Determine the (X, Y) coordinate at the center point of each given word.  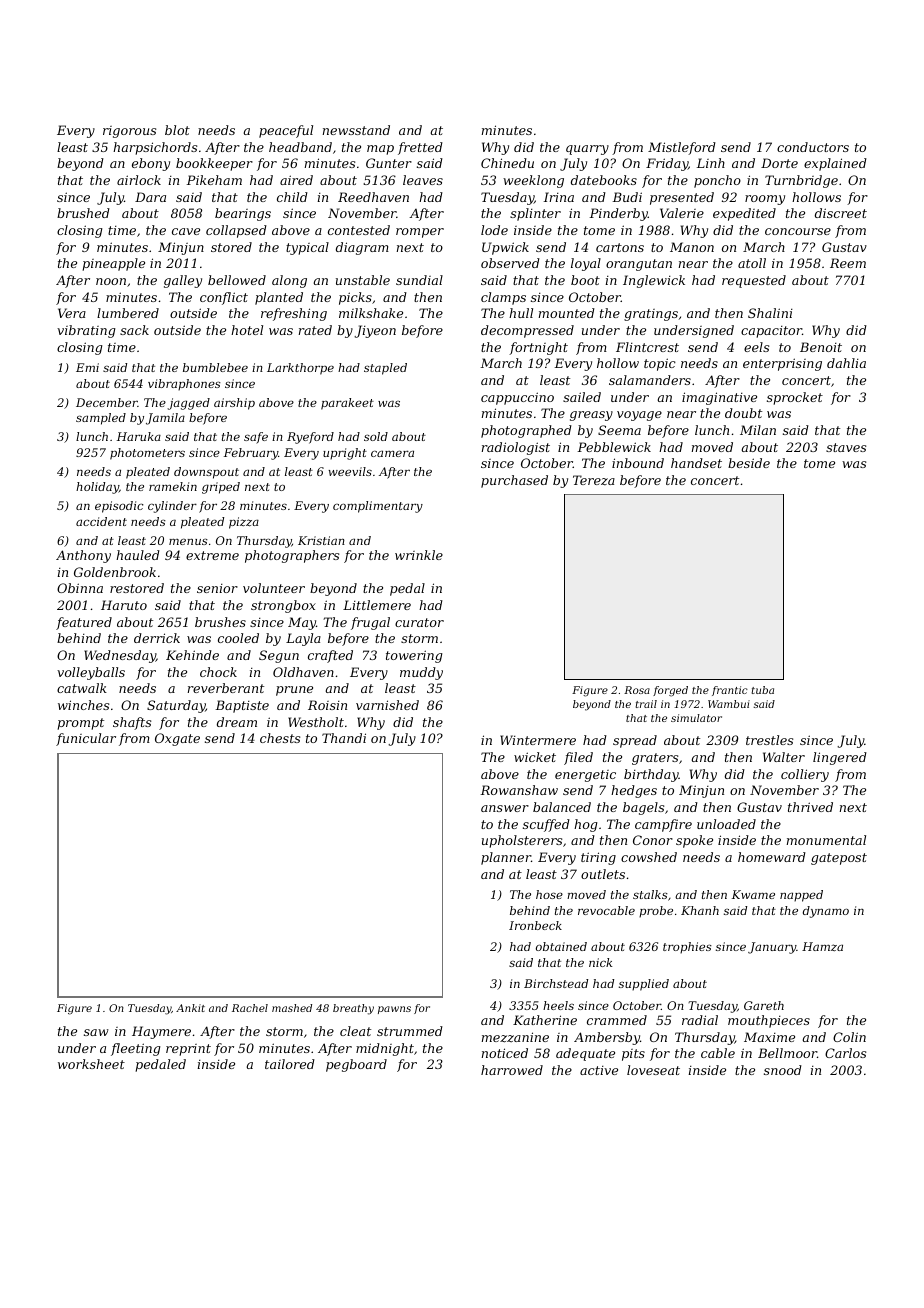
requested (754, 281)
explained (835, 164)
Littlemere (377, 605)
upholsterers (522, 841)
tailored (290, 1064)
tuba (763, 690)
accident (101, 521)
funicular (86, 739)
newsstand (356, 130)
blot (177, 130)
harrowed (512, 1070)
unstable (363, 280)
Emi (87, 367)
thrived (810, 807)
